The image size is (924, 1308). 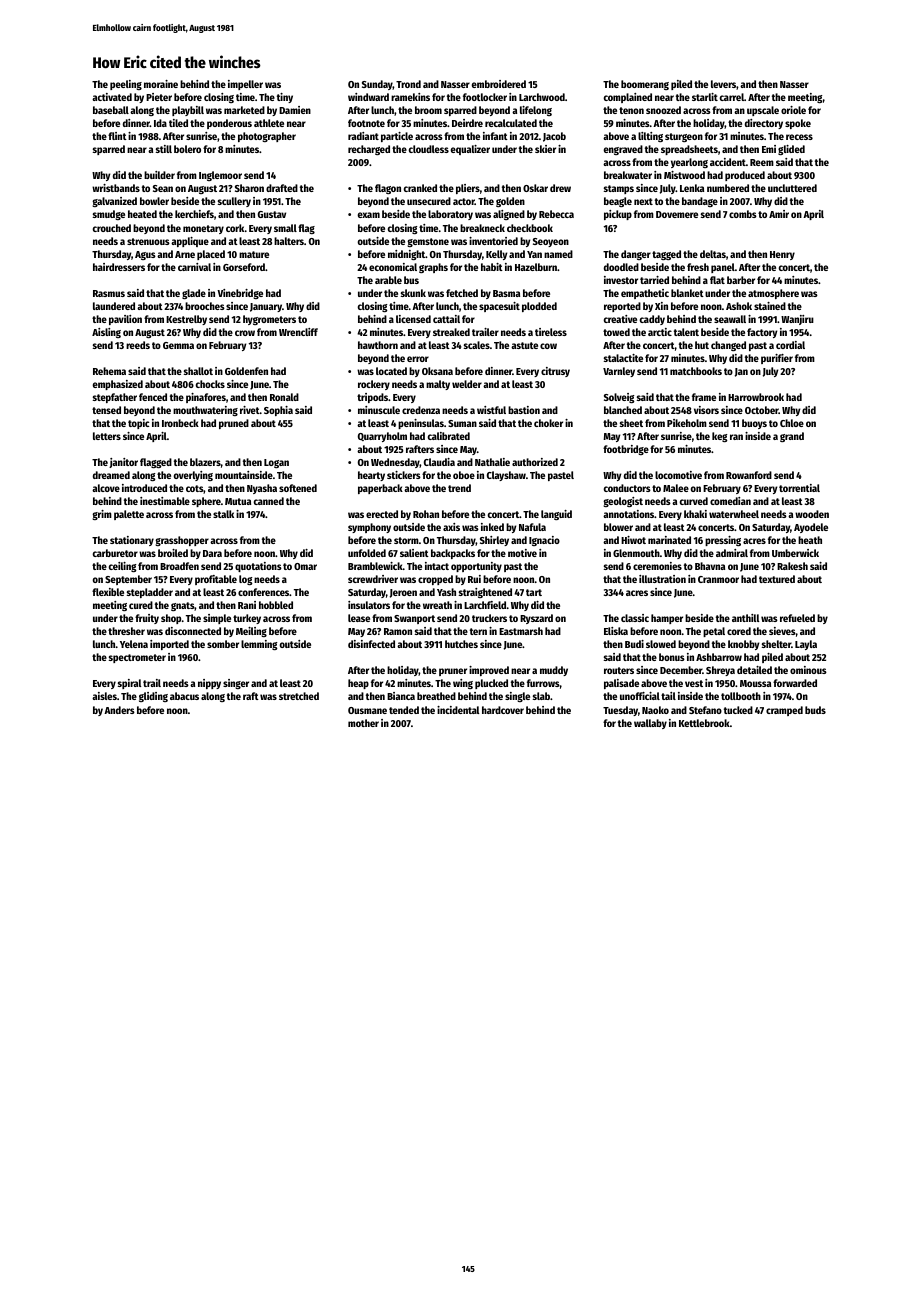 I want to click on Kettlebrook, so click(x=704, y=723).
